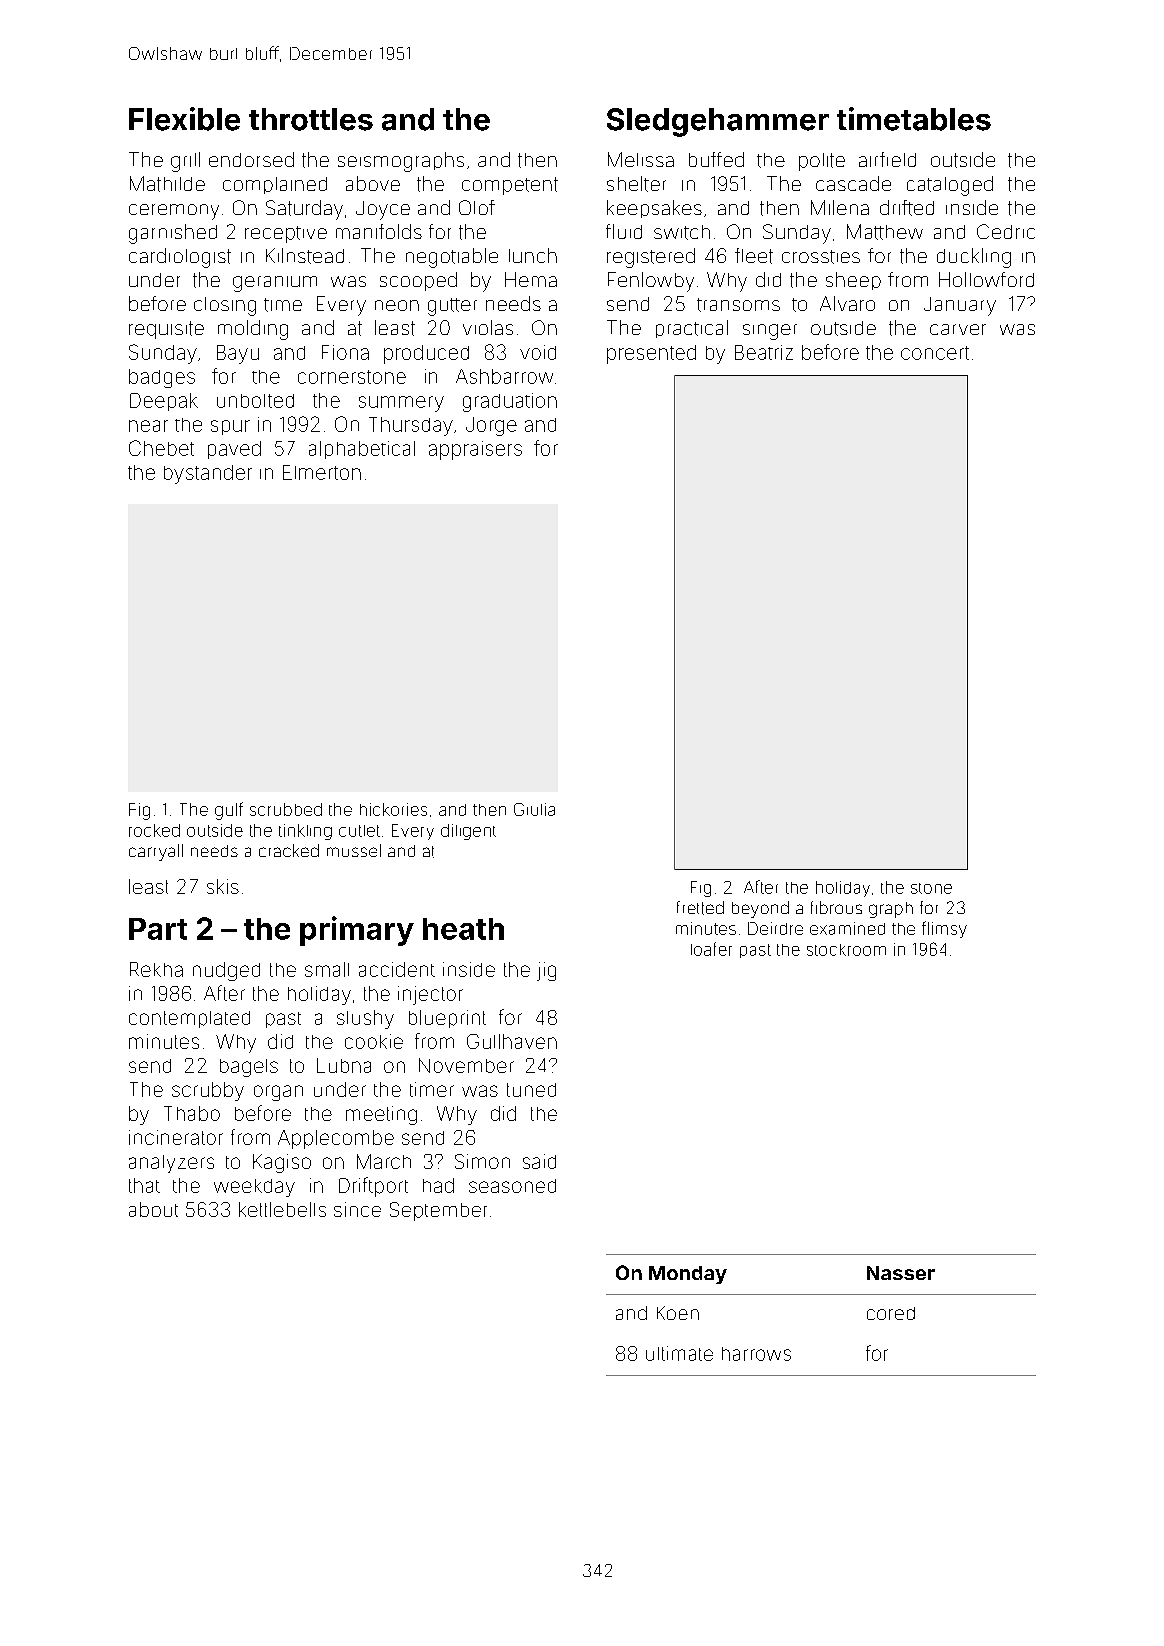  I want to click on concert, so click(935, 353).
